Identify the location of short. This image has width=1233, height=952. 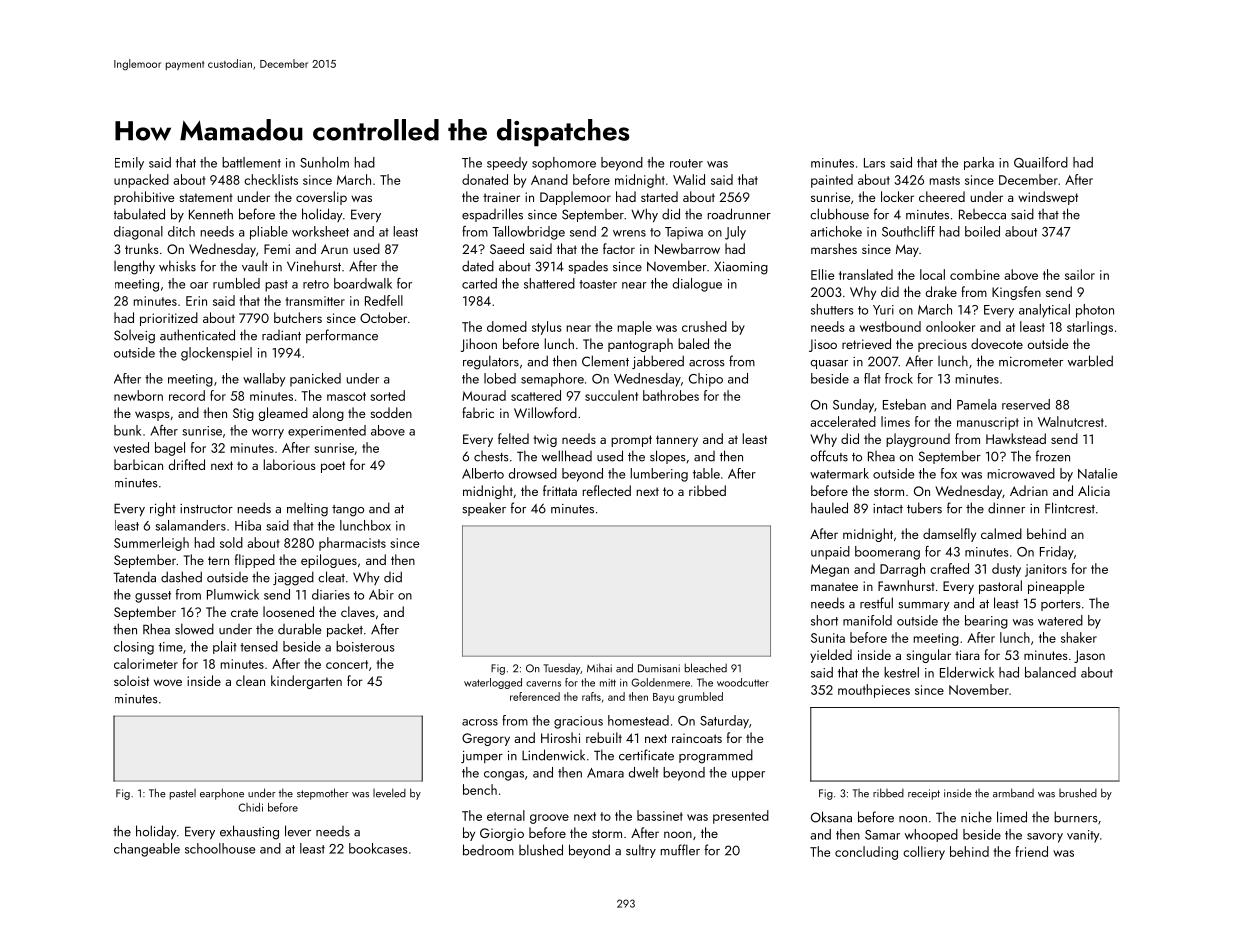
(824, 620).
